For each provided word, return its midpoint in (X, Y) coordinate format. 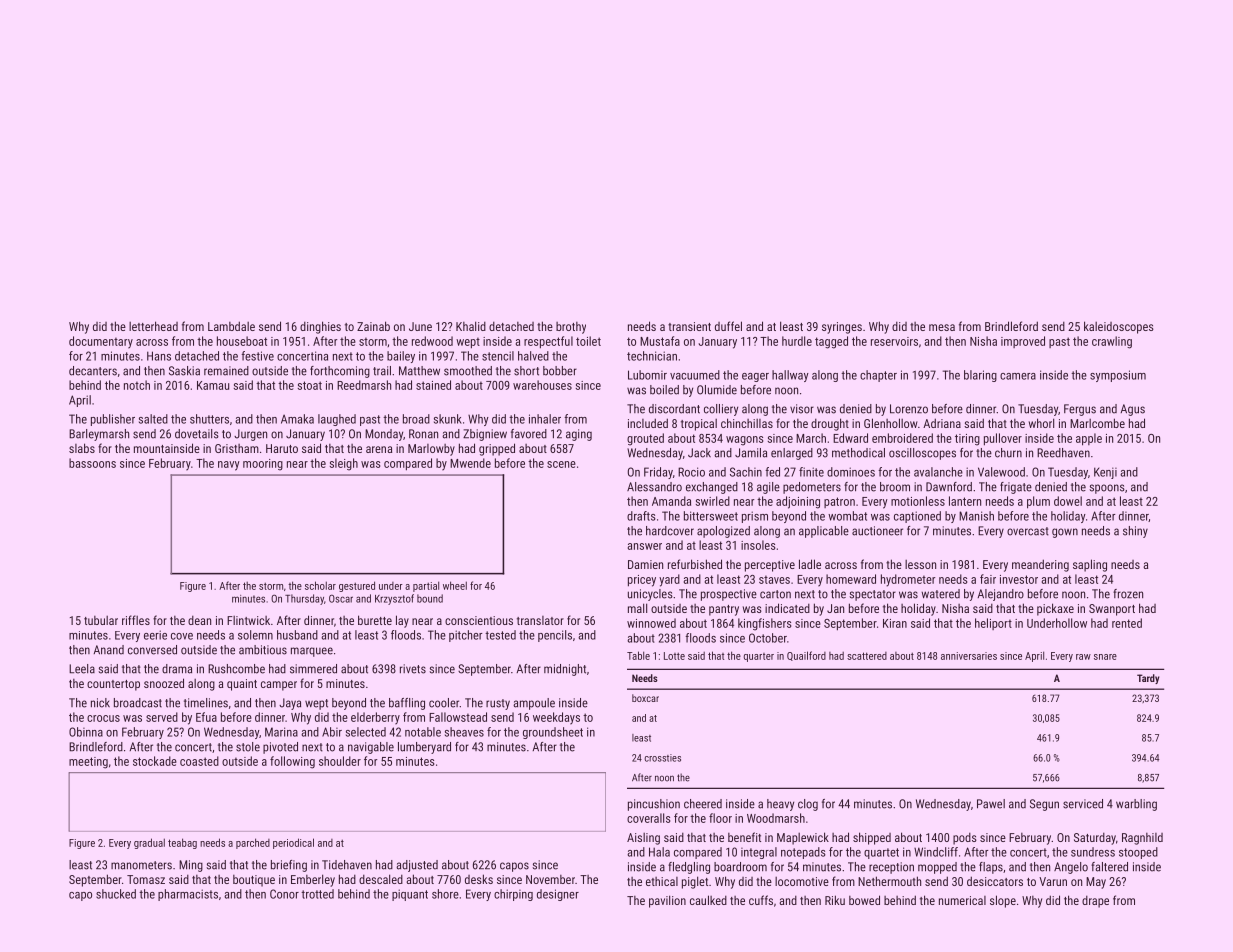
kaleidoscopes (1119, 327)
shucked (116, 894)
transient (689, 326)
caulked (708, 900)
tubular (101, 620)
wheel (455, 585)
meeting (88, 763)
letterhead (153, 326)
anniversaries (969, 656)
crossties (662, 758)
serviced (1083, 804)
